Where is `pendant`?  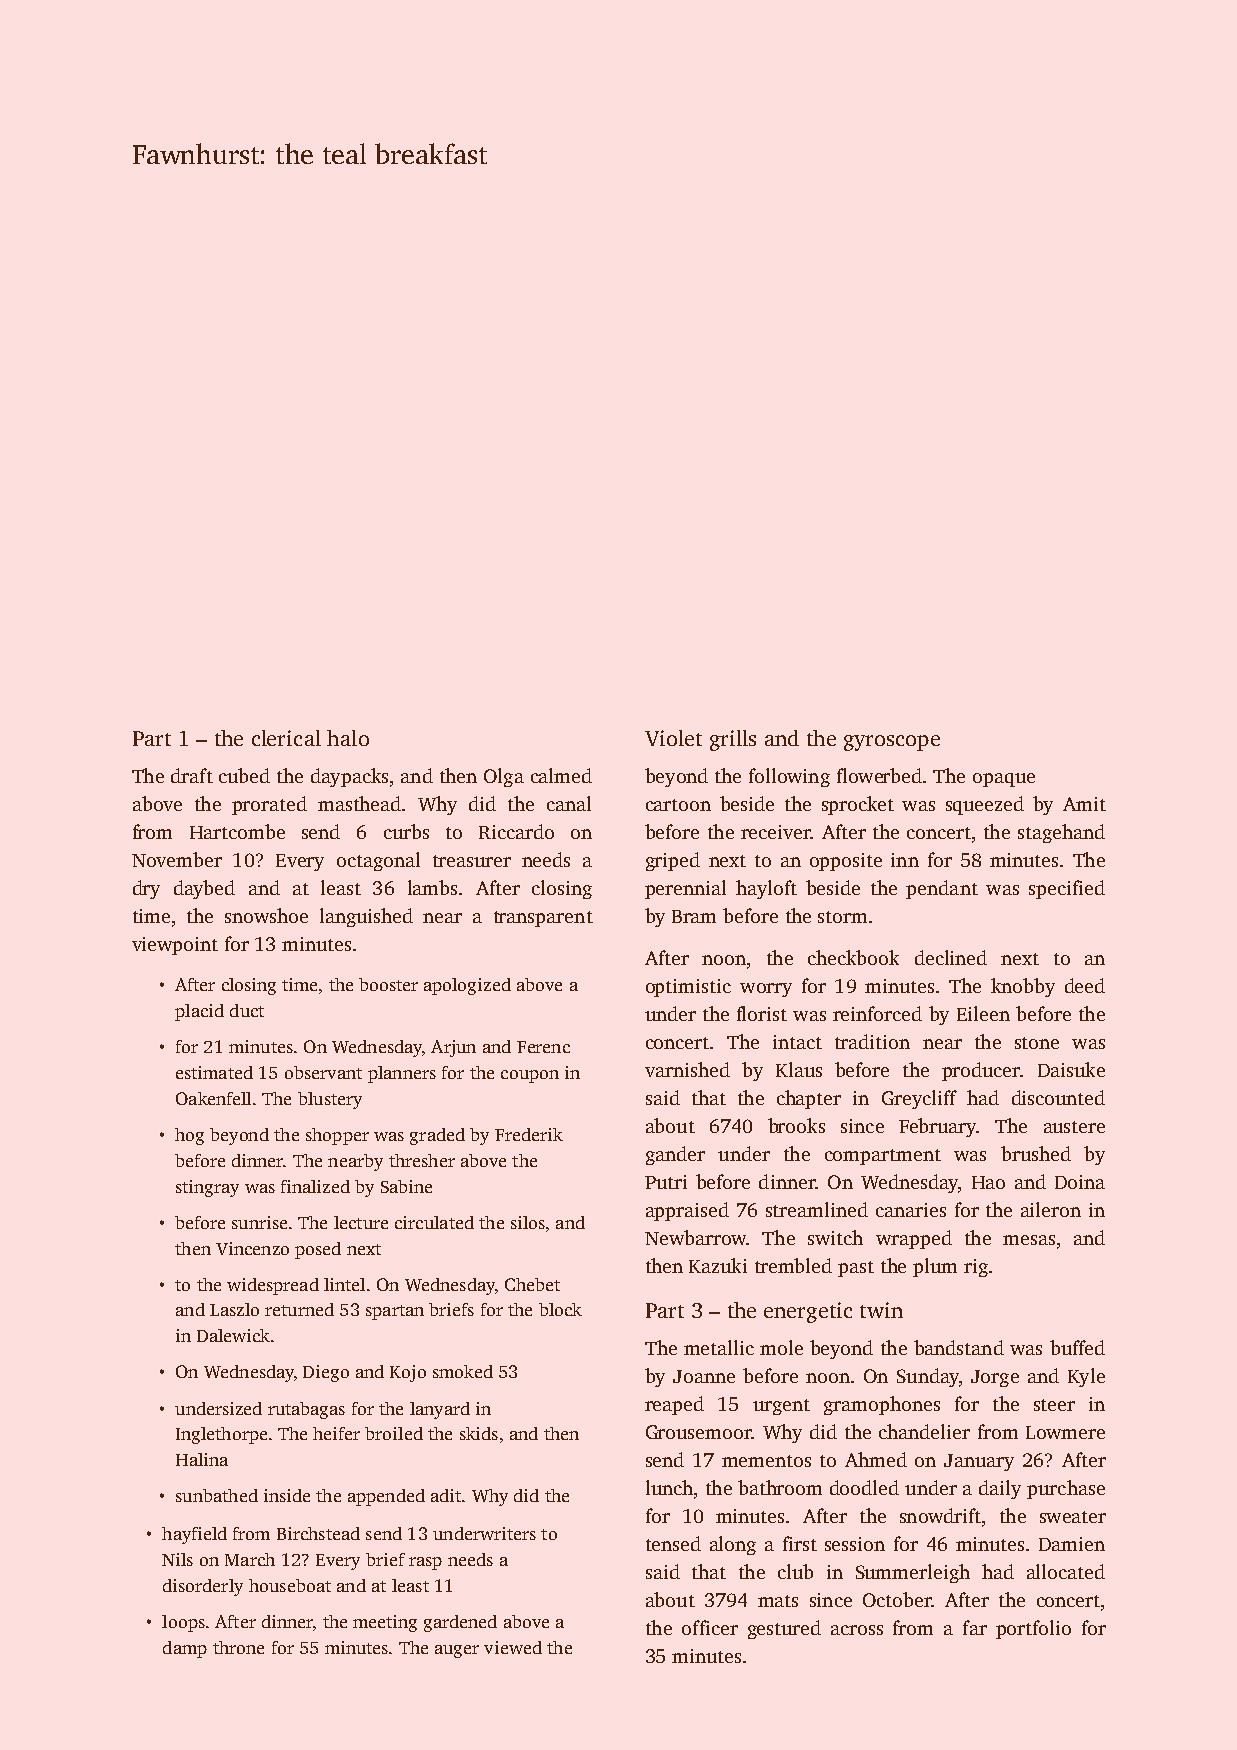
pendant is located at coordinates (942, 889).
